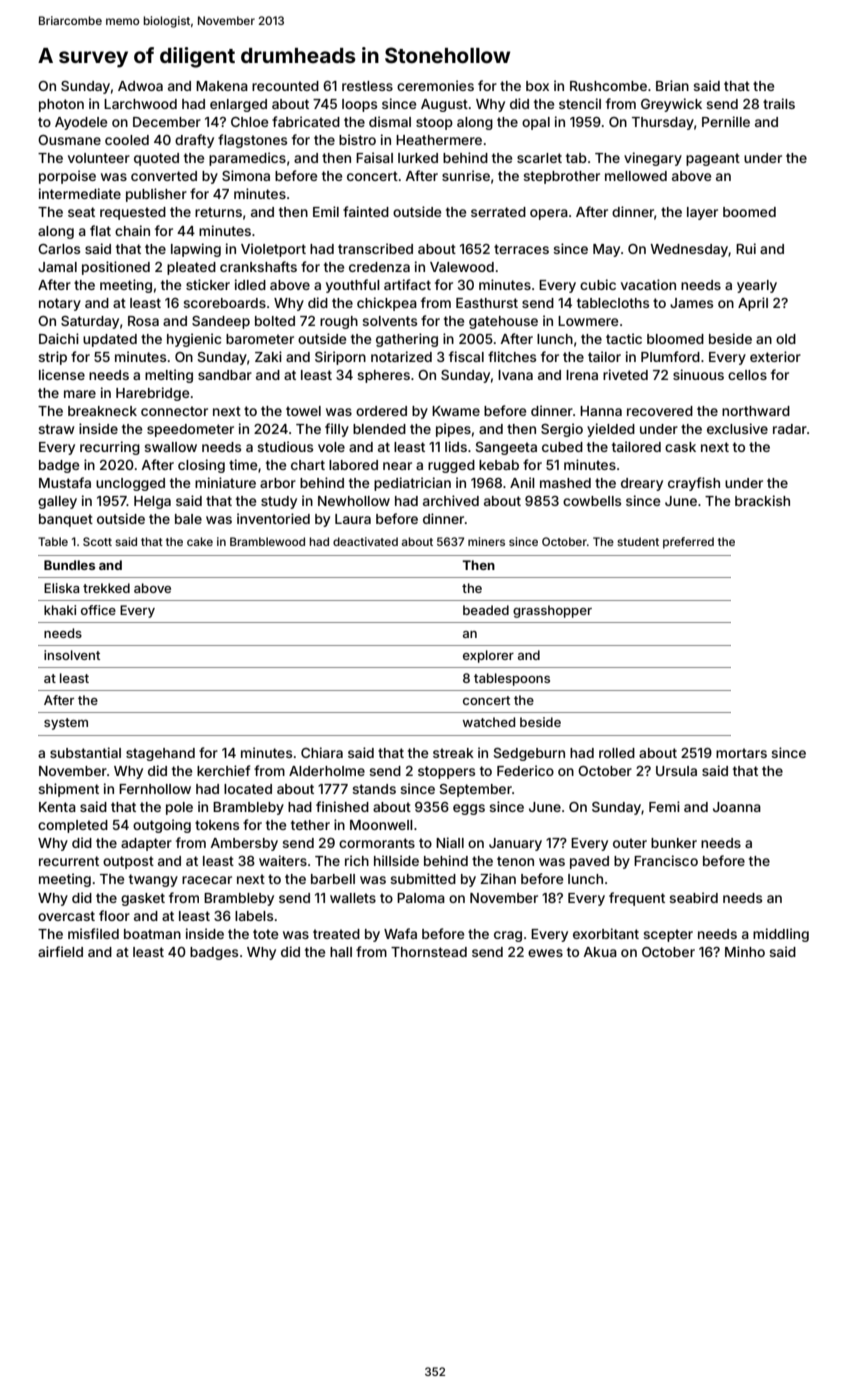 The height and width of the screenshot is (1400, 849). I want to click on box, so click(537, 86).
